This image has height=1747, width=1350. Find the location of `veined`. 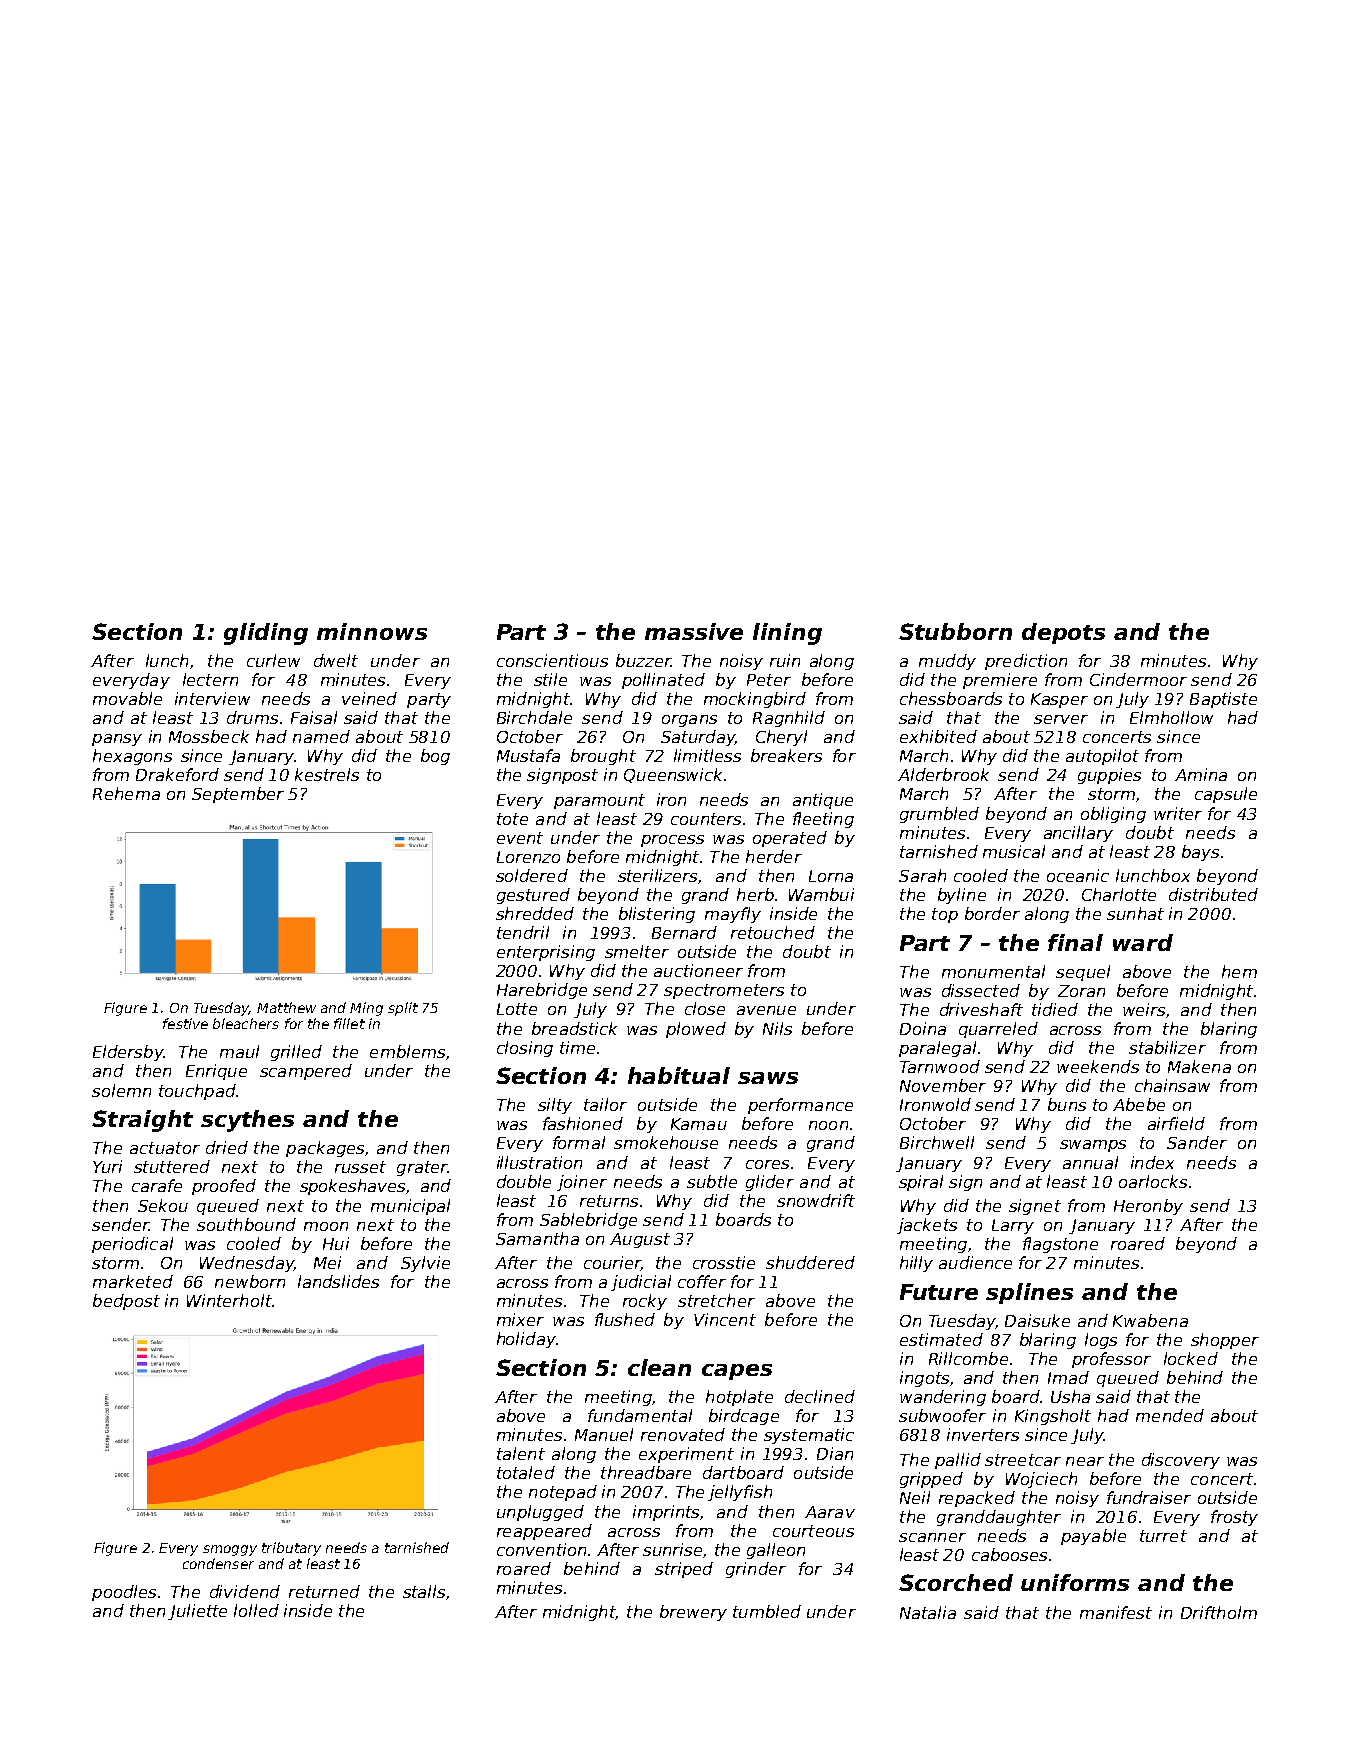

veined is located at coordinates (369, 698).
